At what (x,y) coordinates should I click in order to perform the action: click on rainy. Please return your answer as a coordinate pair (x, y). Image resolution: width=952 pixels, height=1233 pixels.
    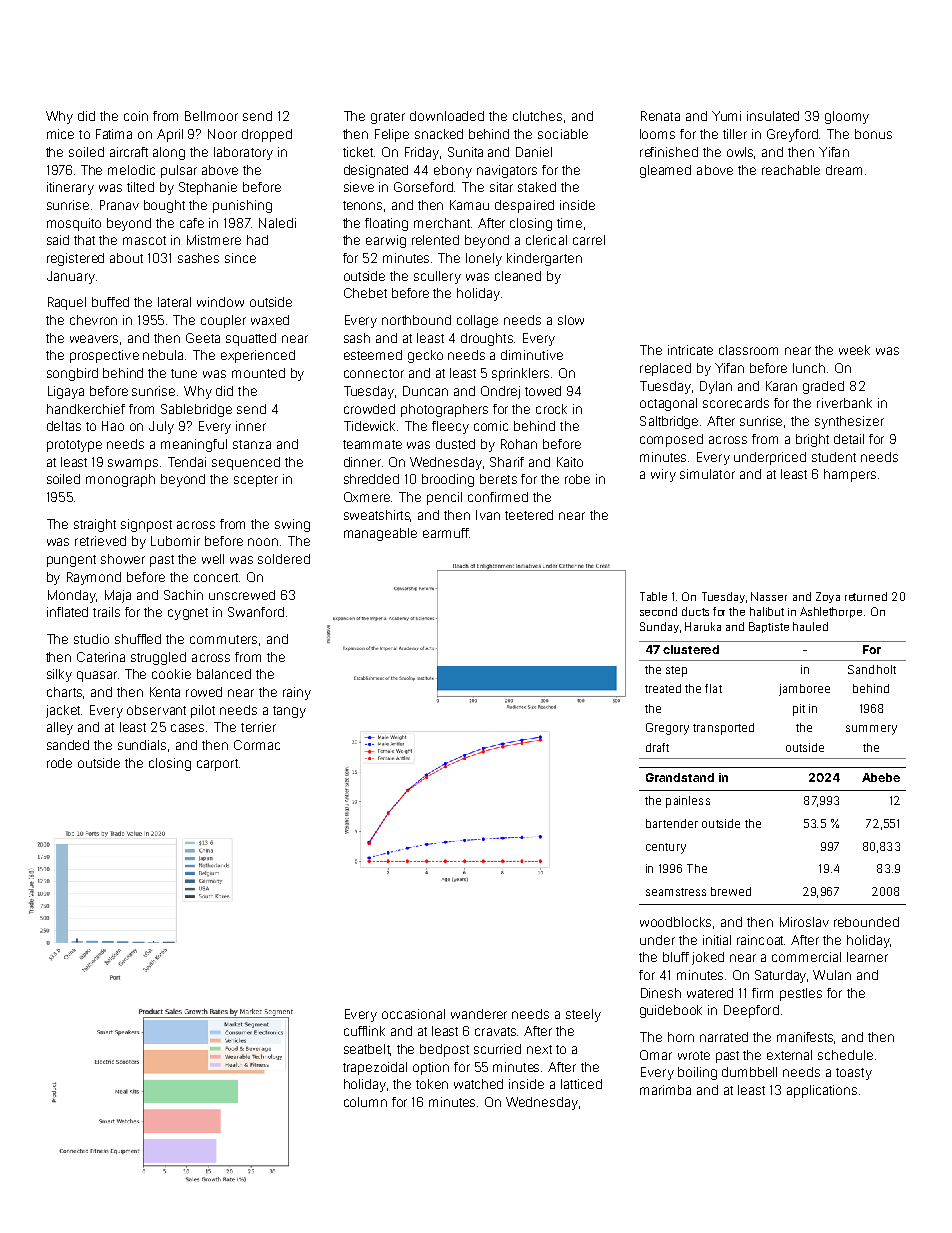
    Looking at the image, I should click on (297, 693).
